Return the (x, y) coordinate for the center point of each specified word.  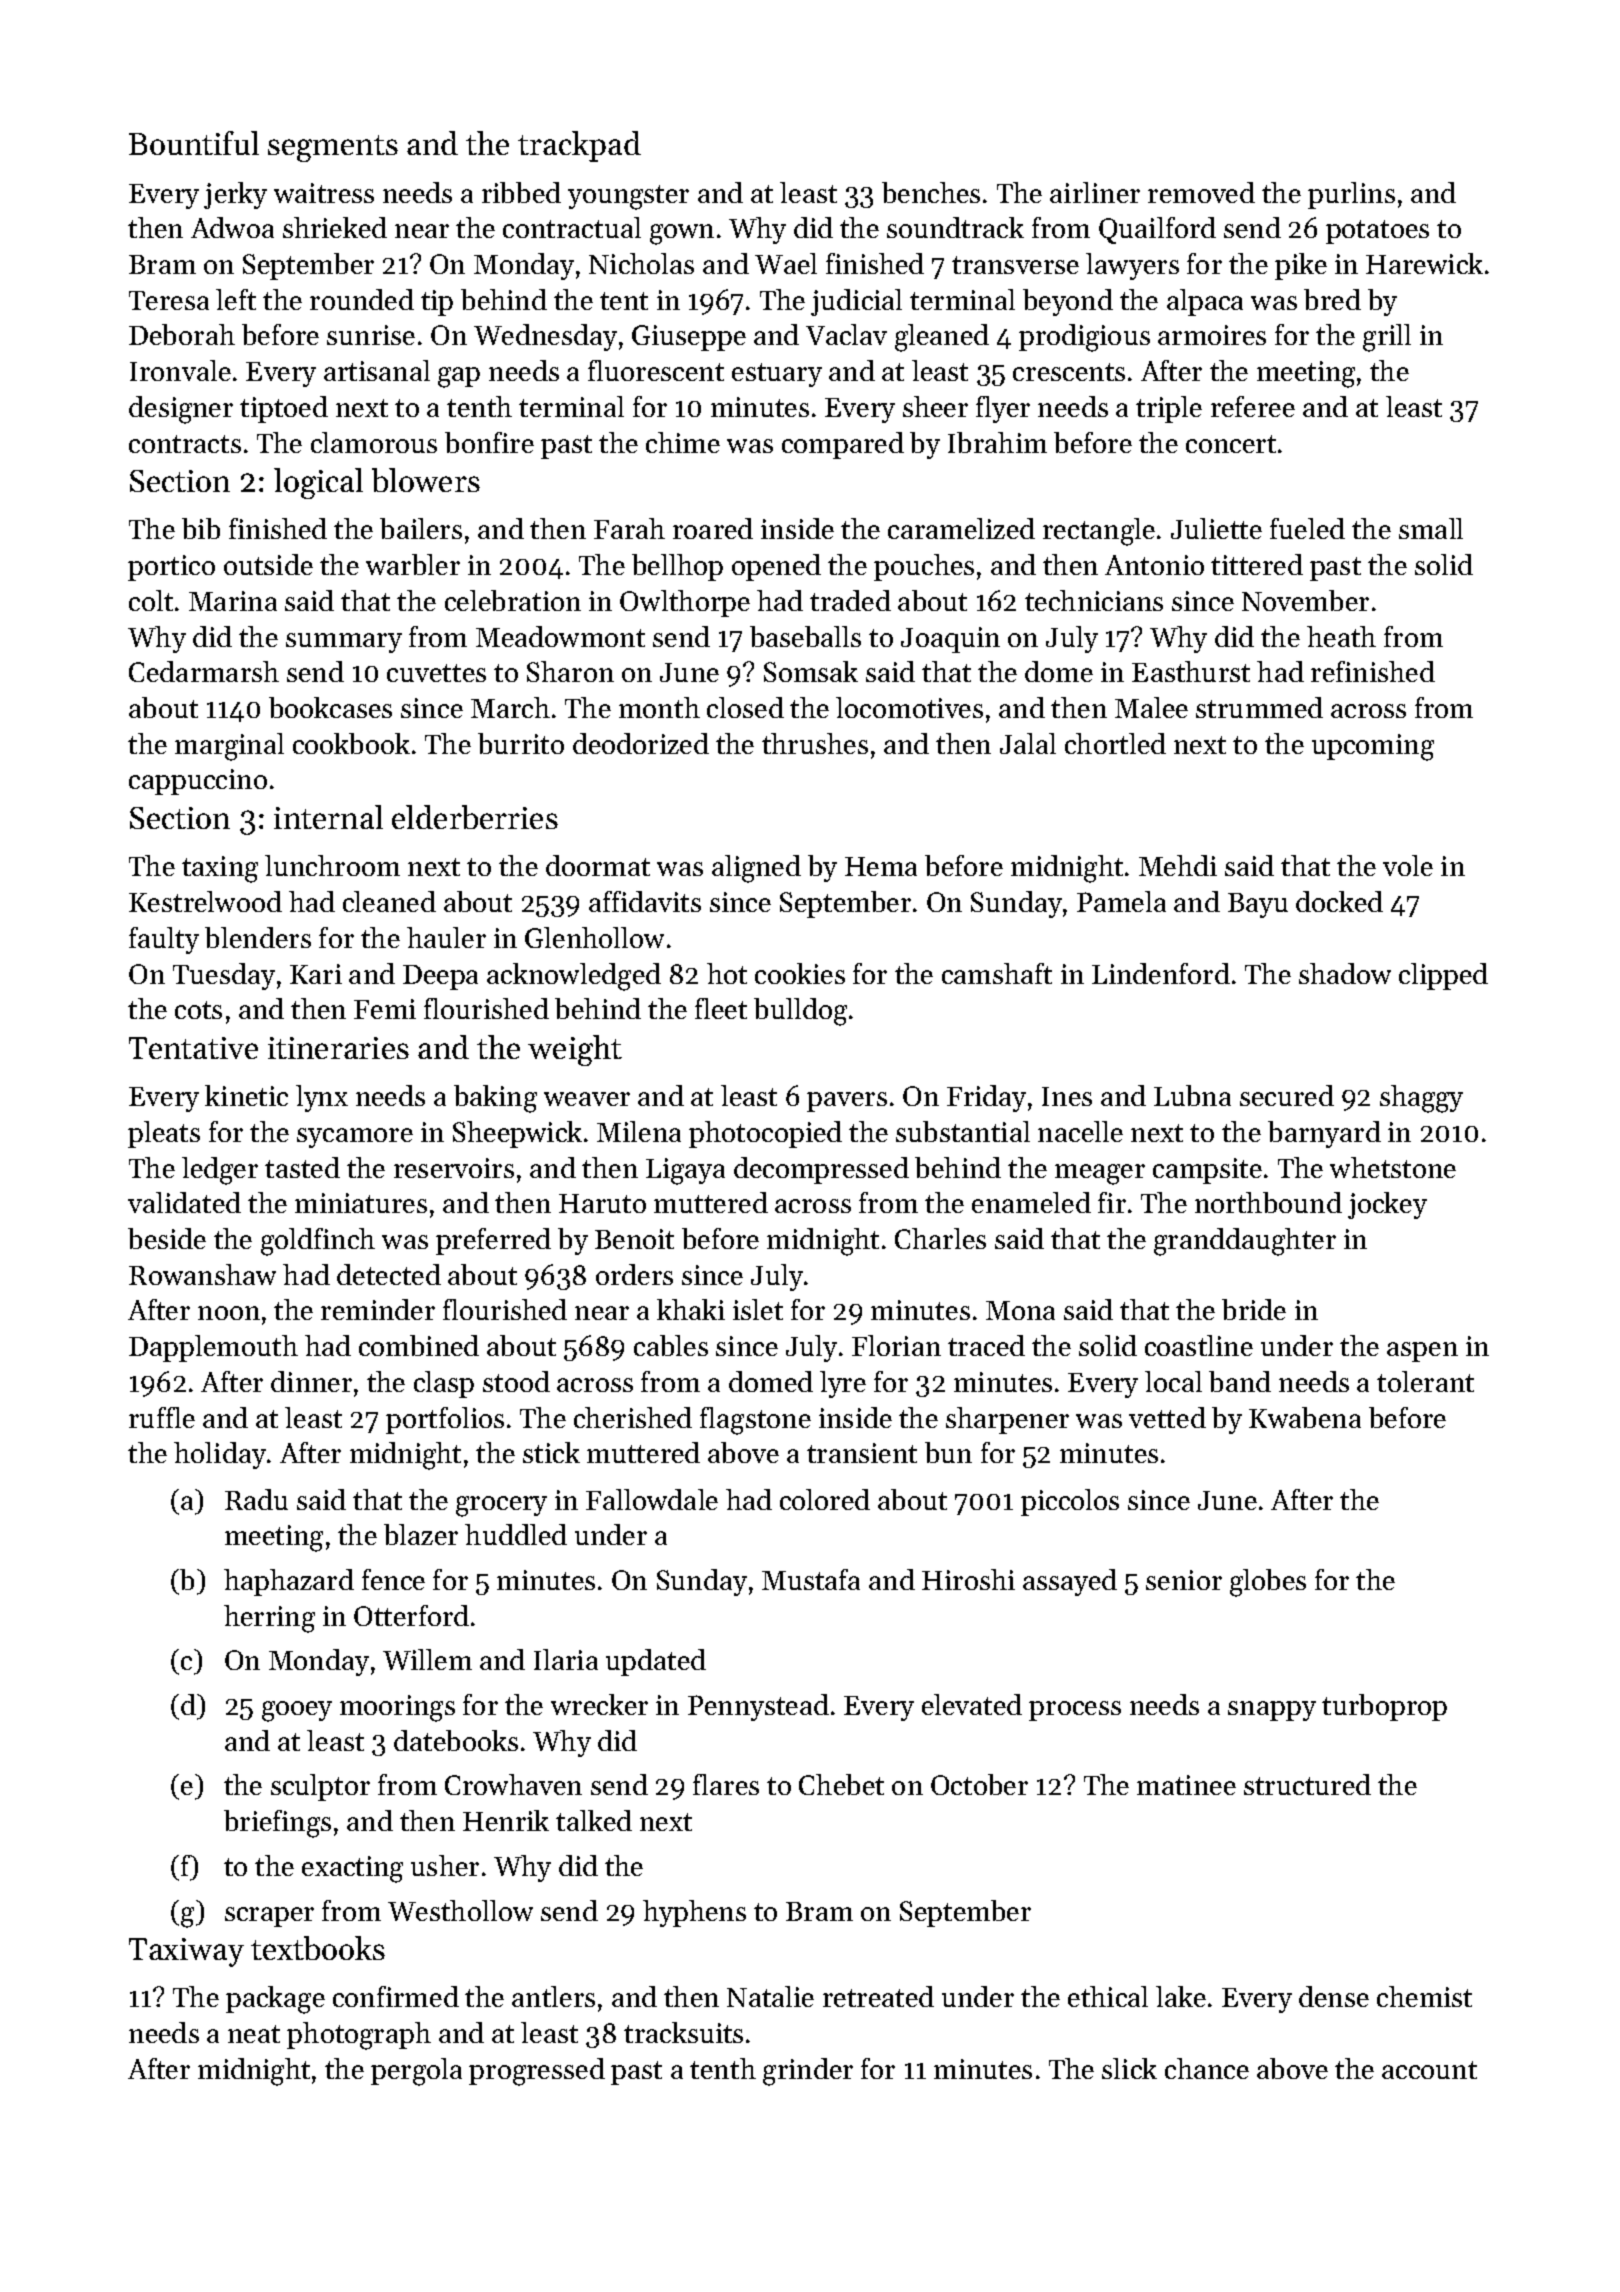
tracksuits (683, 2032)
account (1429, 2070)
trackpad (579, 146)
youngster (628, 197)
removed (1201, 192)
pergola (416, 2072)
